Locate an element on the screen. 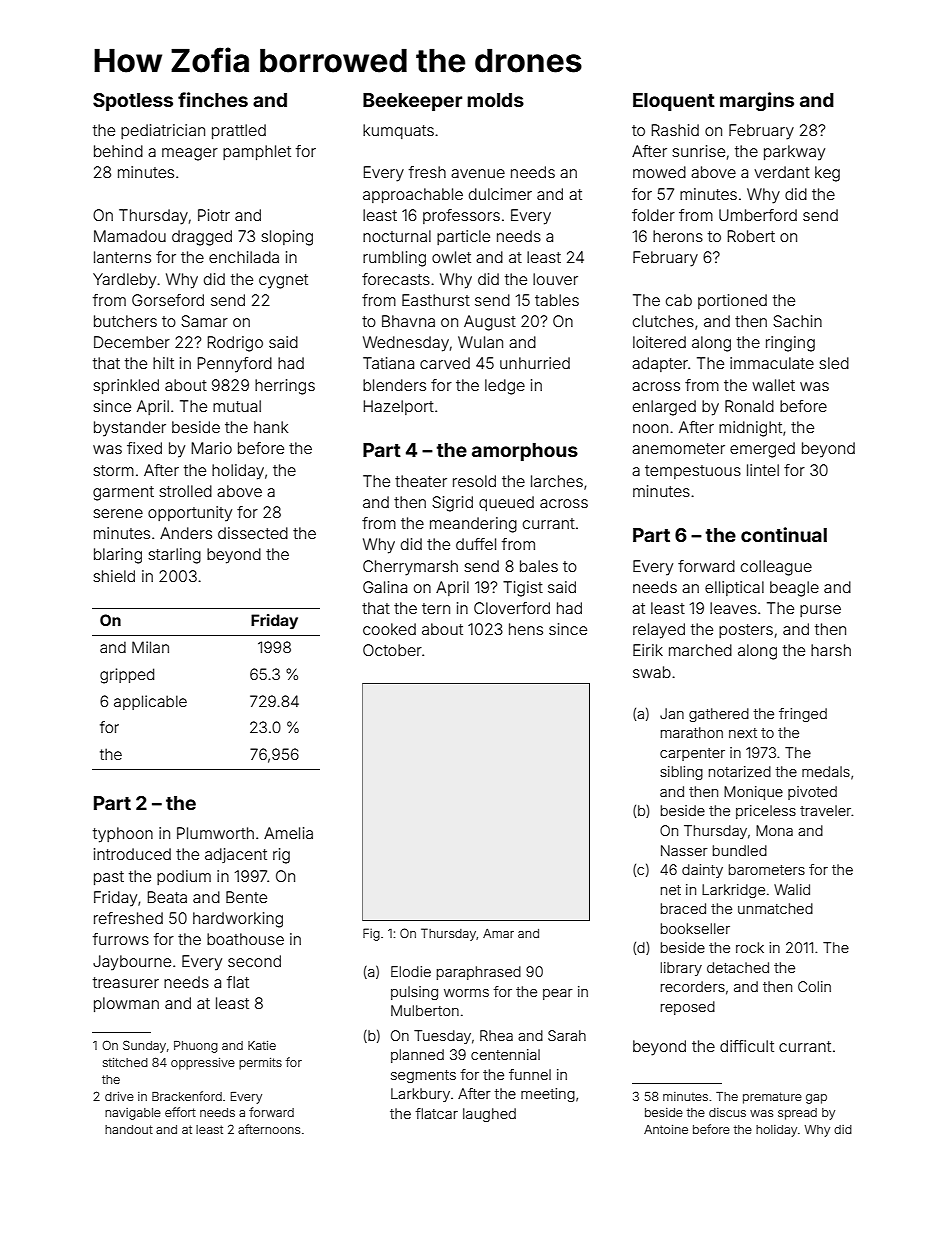  Robert is located at coordinates (751, 236).
